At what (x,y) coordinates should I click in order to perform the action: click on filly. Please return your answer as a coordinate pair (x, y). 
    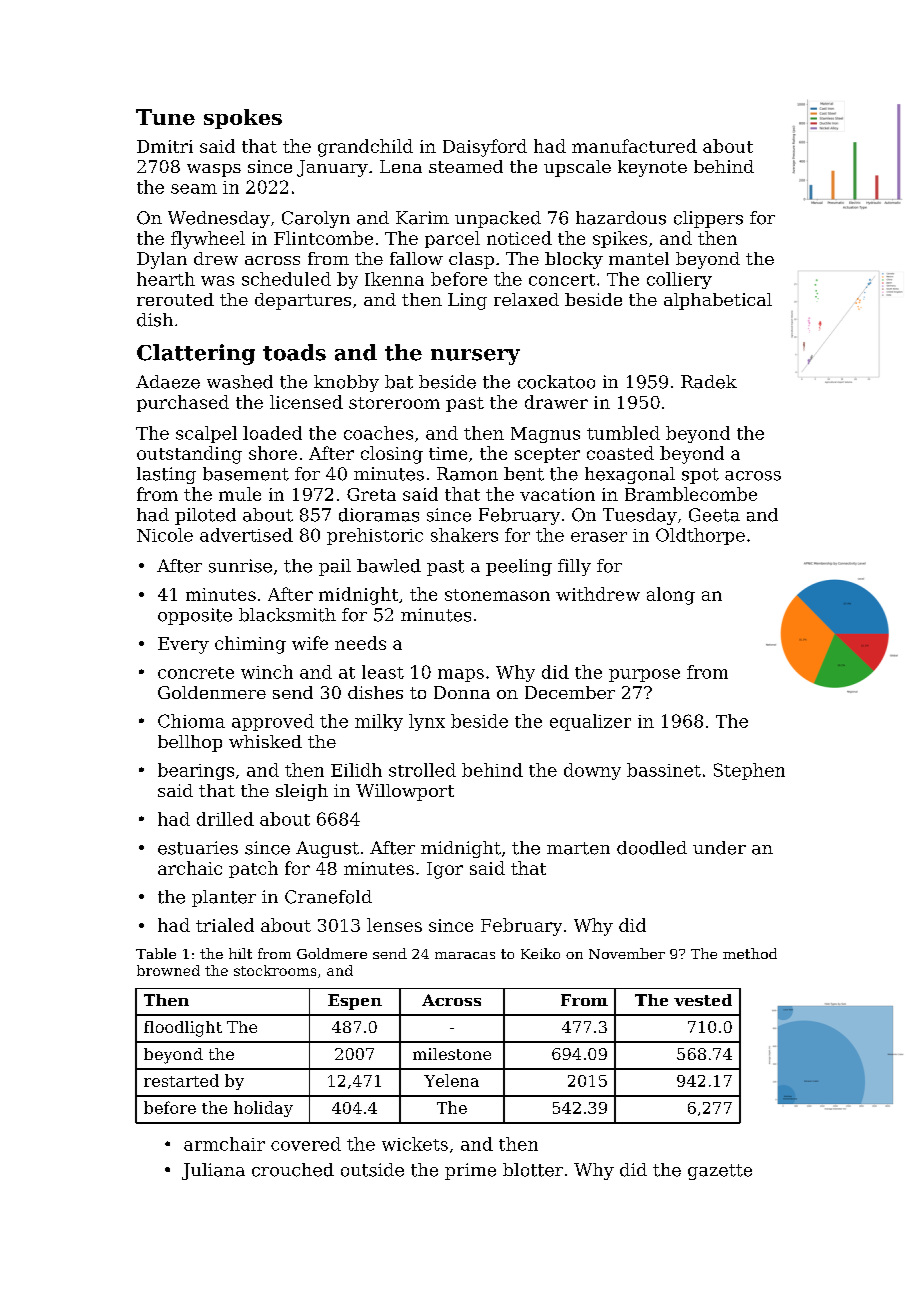
    Looking at the image, I should click on (574, 567).
